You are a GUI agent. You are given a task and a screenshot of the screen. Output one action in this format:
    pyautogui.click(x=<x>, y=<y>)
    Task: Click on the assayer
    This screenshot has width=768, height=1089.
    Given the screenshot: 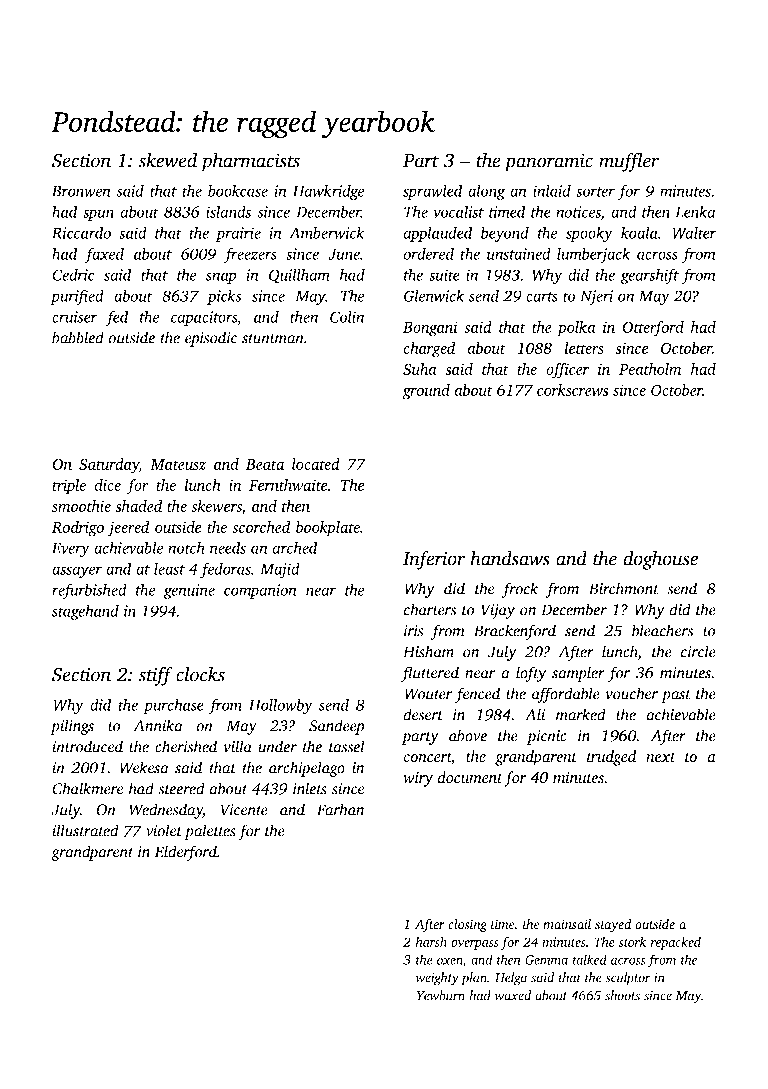 What is the action you would take?
    pyautogui.click(x=77, y=572)
